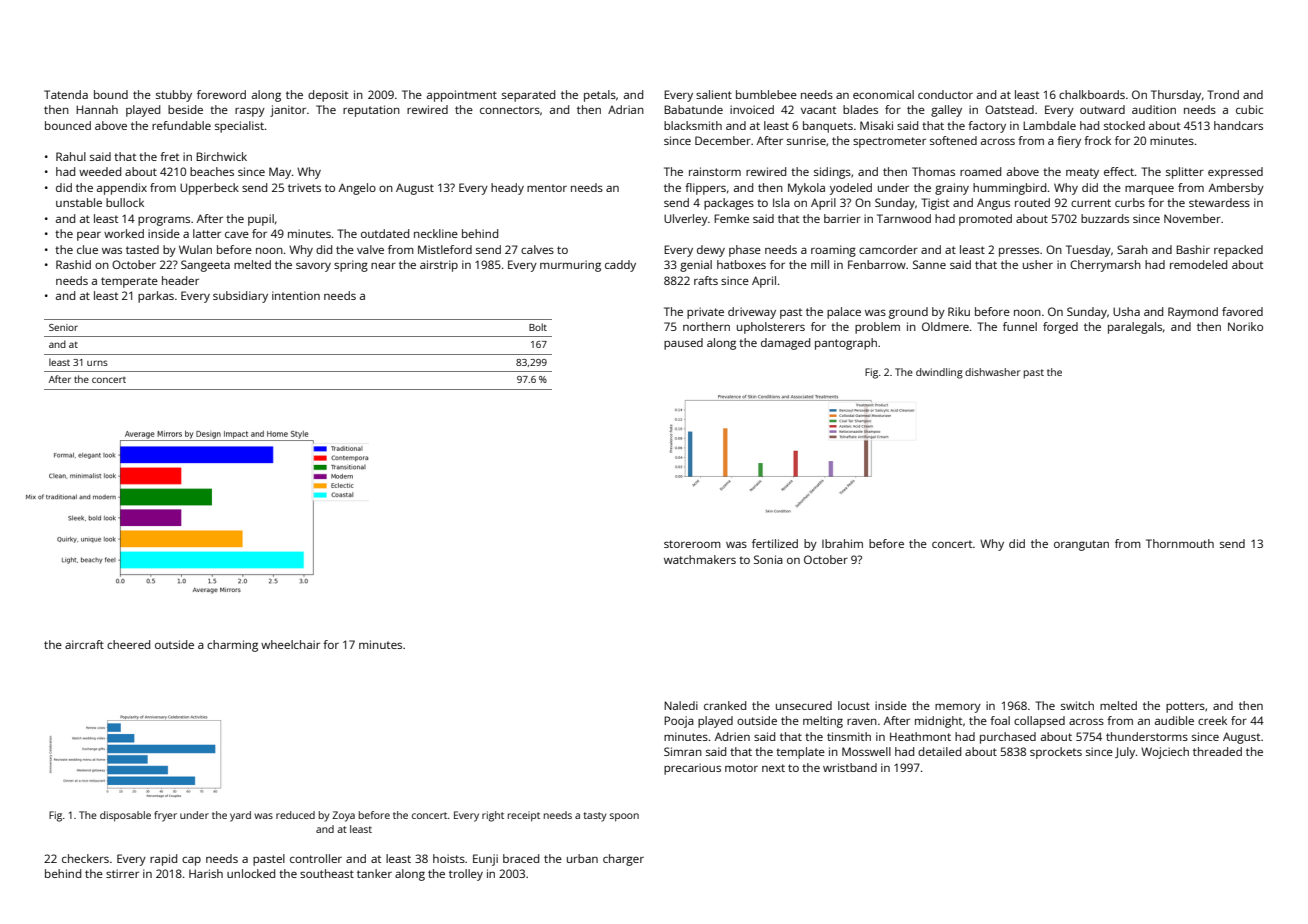 The width and height of the screenshot is (1308, 924). Describe the element at coordinates (97, 363) in the screenshot. I see `urns` at that location.
